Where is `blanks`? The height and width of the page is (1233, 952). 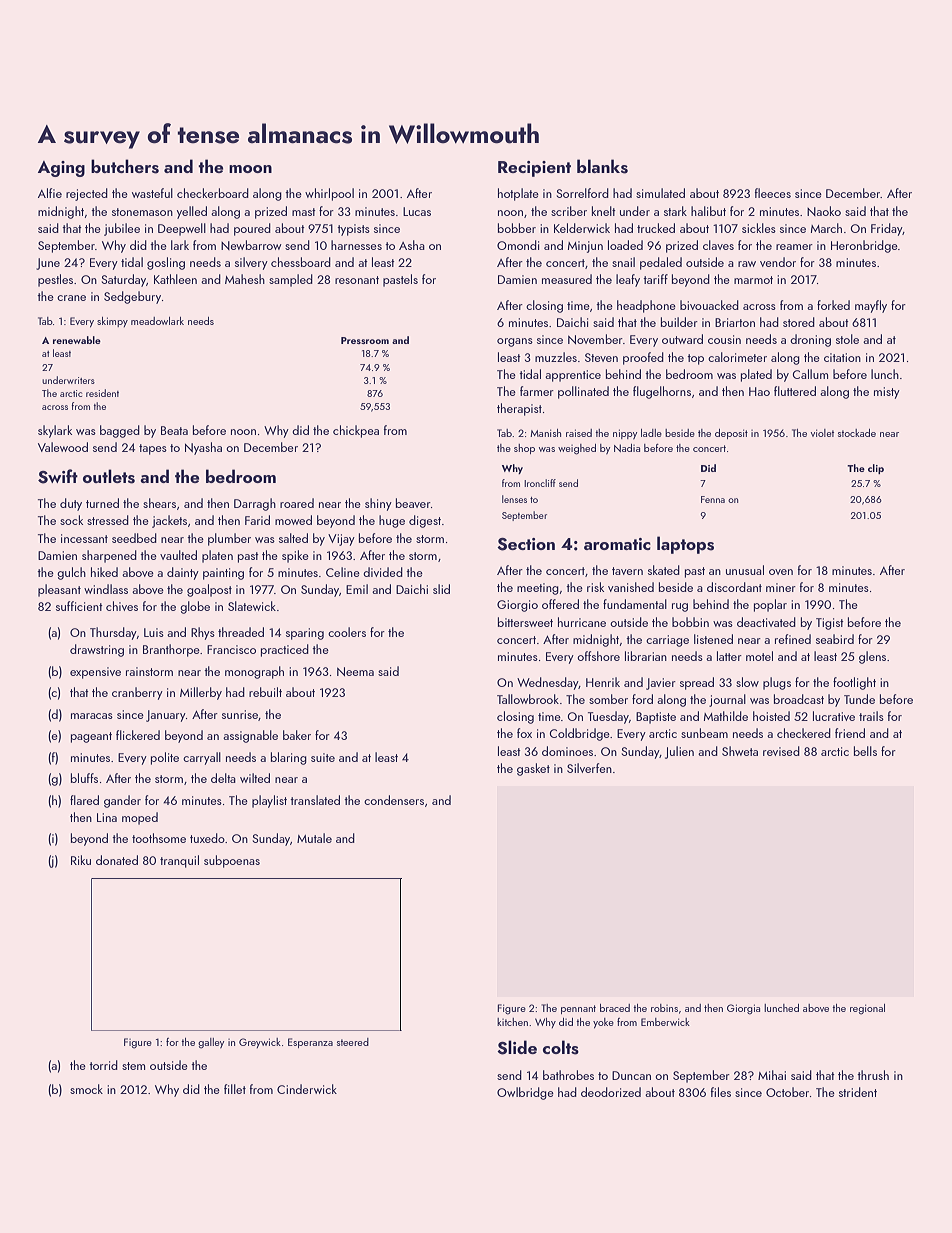 blanks is located at coordinates (602, 166).
